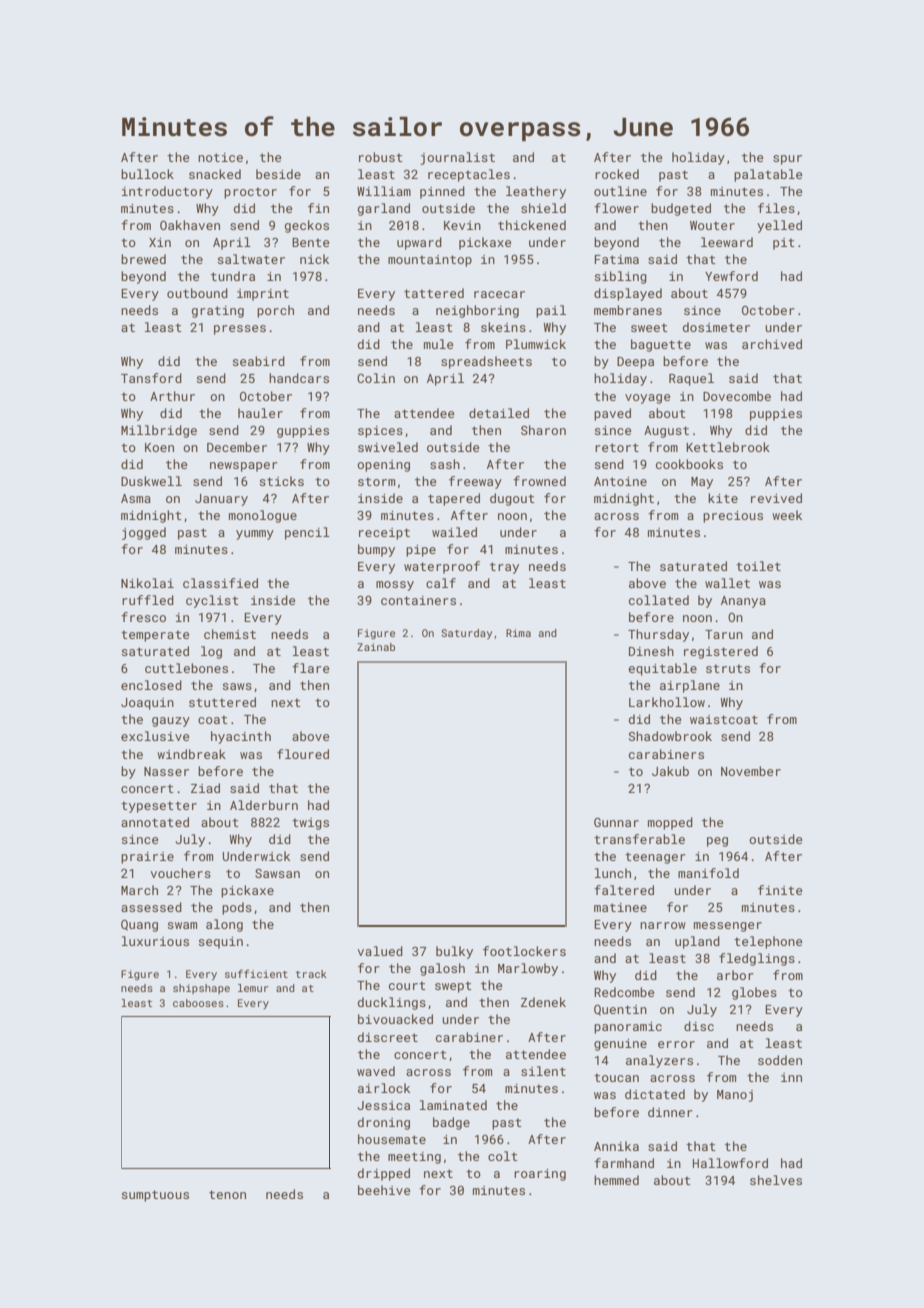 This image has height=1308, width=924. What do you see at coordinates (524, 951) in the image?
I see `footlockers` at bounding box center [524, 951].
